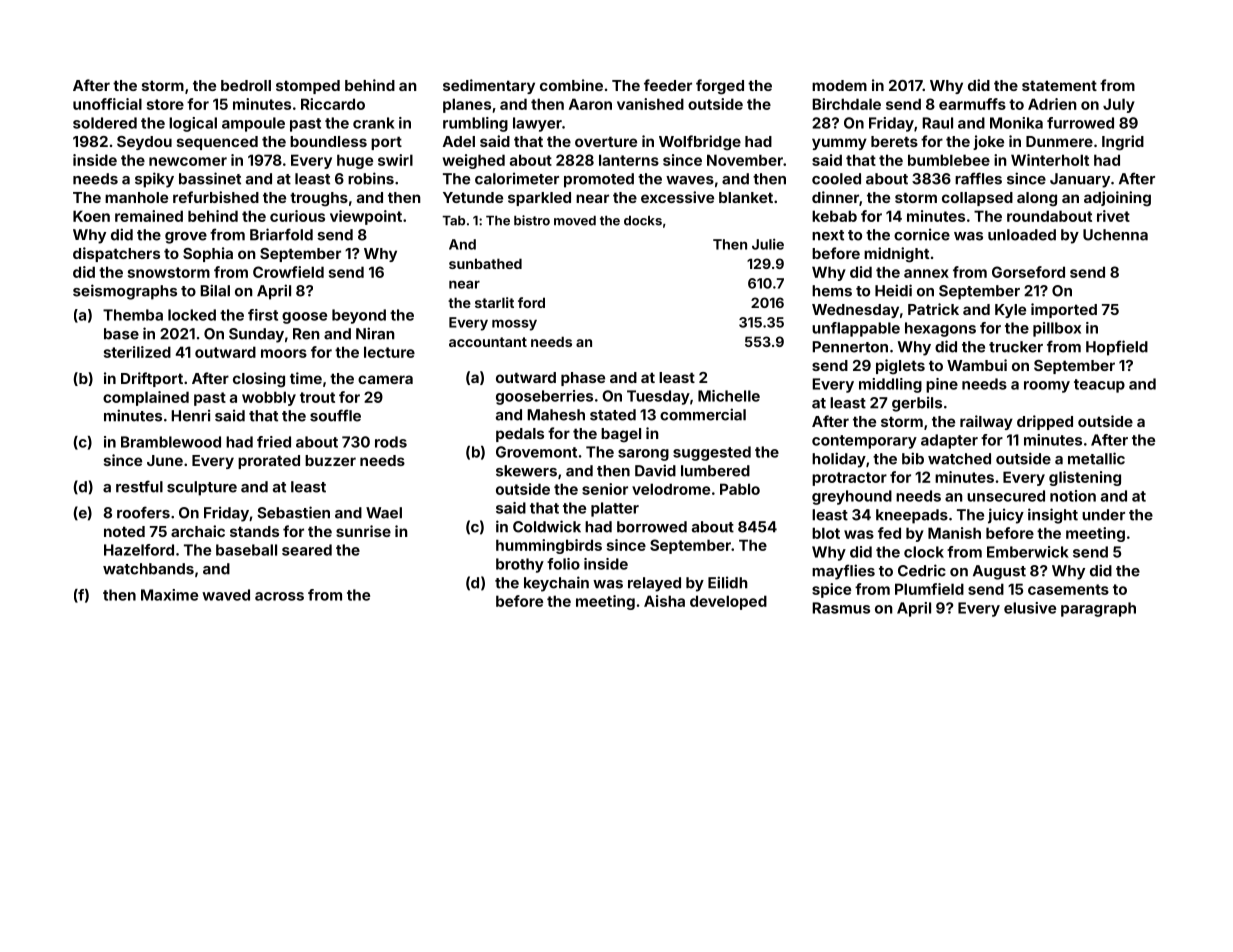 Image resolution: width=1233 pixels, height=952 pixels. What do you see at coordinates (514, 325) in the screenshot?
I see `mossy` at bounding box center [514, 325].
